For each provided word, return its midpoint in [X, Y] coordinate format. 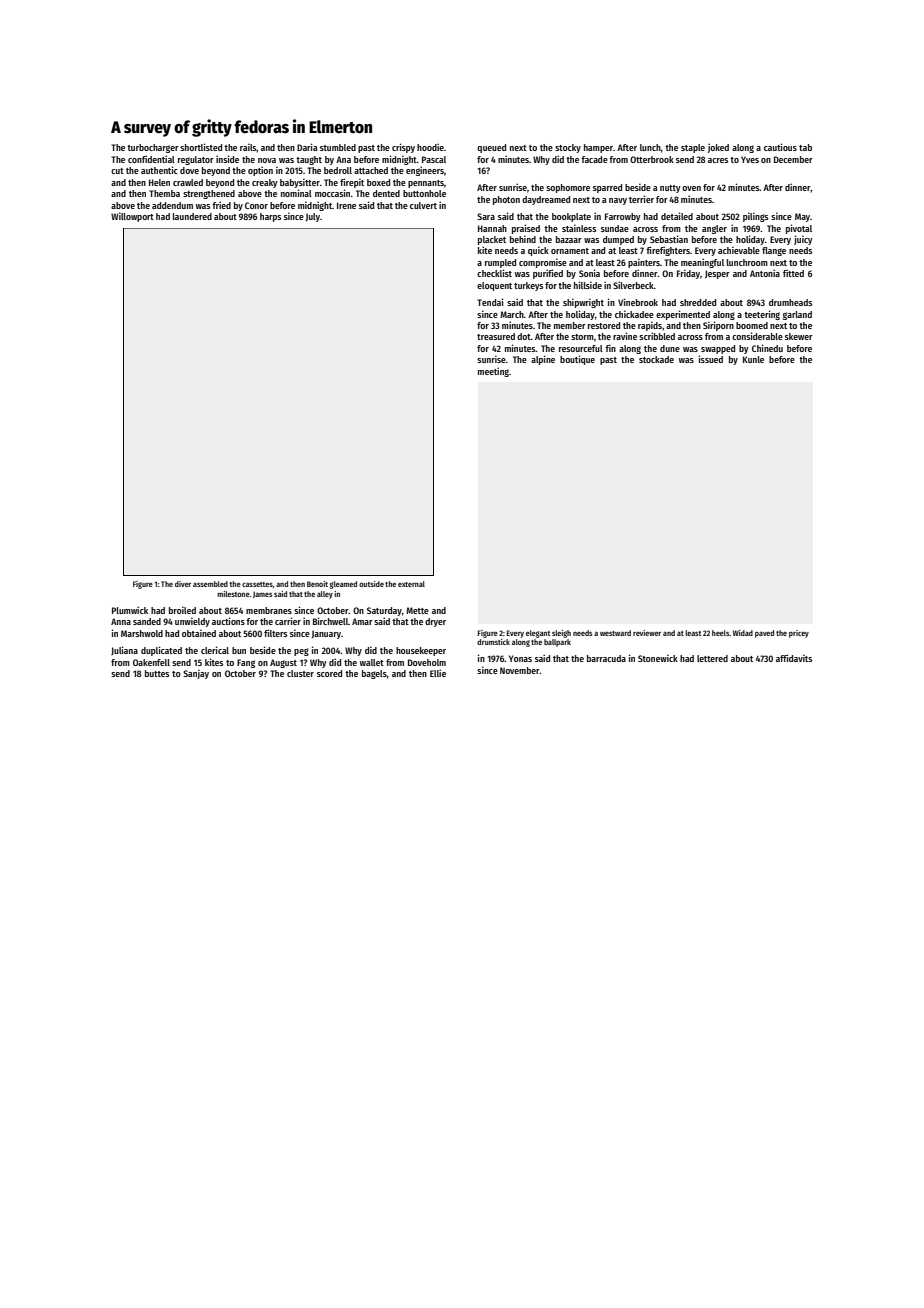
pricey [799, 634]
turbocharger [153, 148]
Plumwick [130, 610]
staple [693, 148]
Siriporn [718, 326]
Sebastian [669, 239]
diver [183, 584]
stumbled [338, 147]
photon [506, 200]
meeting [493, 372]
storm [582, 337]
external [411, 584]
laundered [192, 216]
